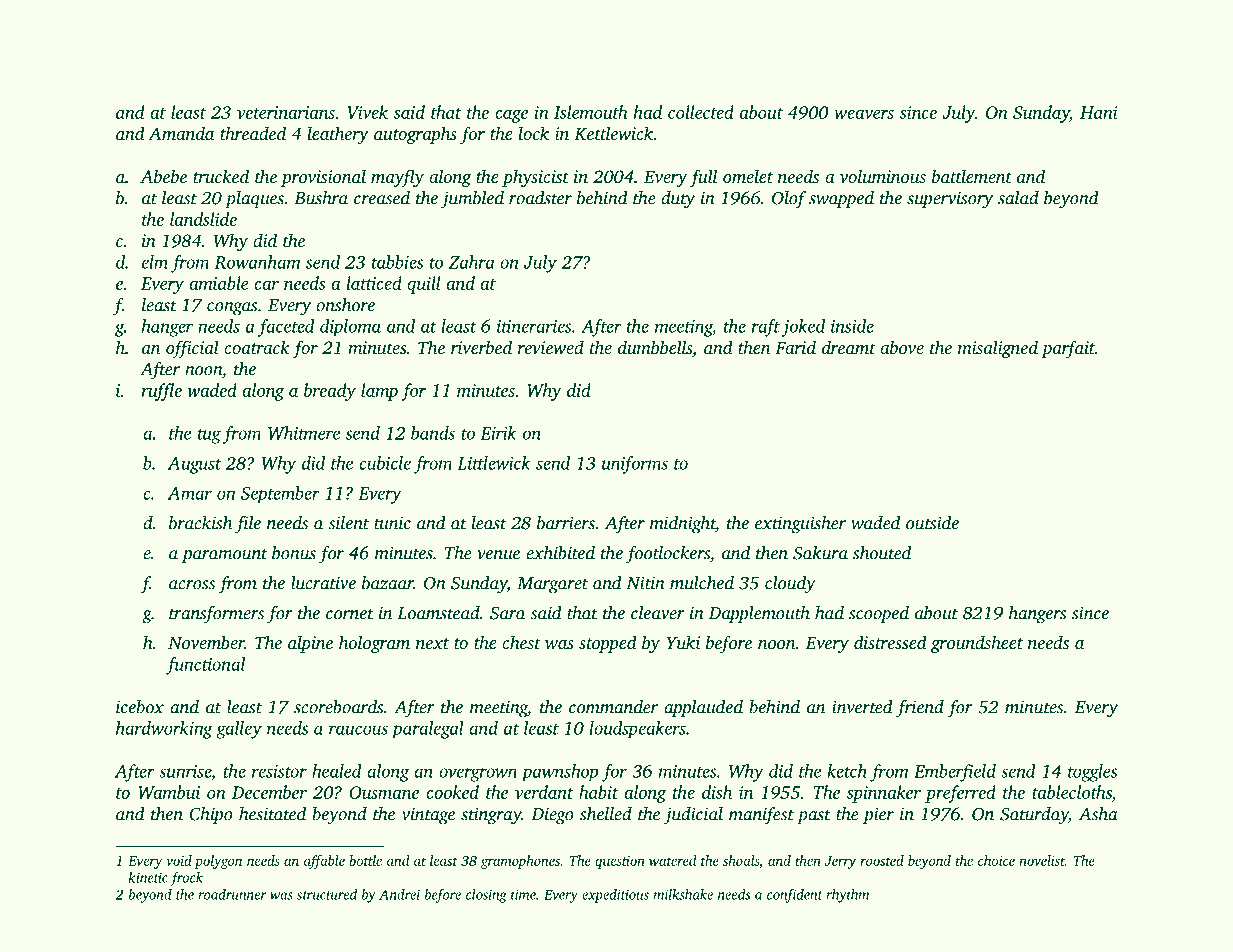  What do you see at coordinates (717, 792) in the page?
I see `dish` at bounding box center [717, 792].
